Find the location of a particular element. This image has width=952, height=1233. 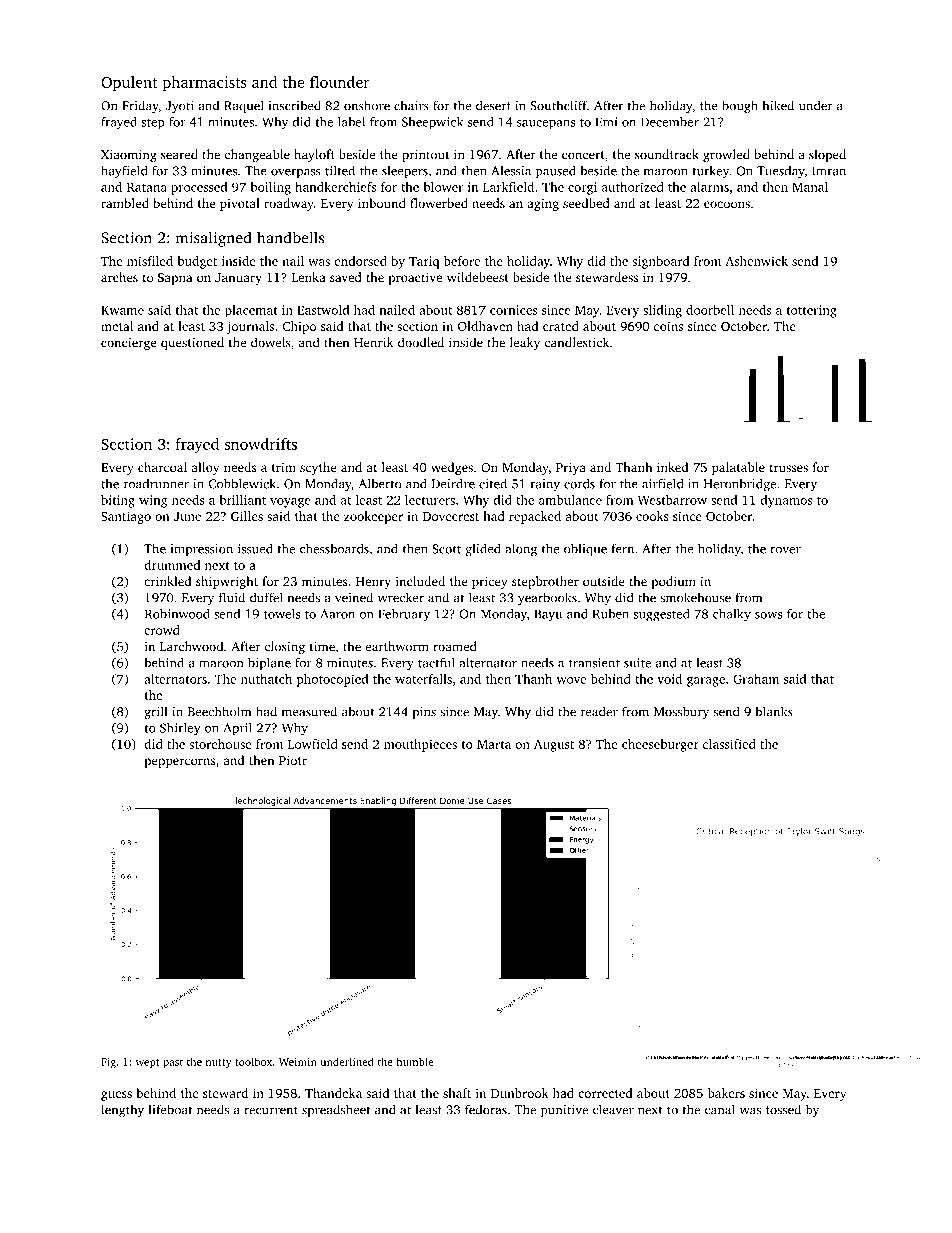

tactful is located at coordinates (436, 662).
